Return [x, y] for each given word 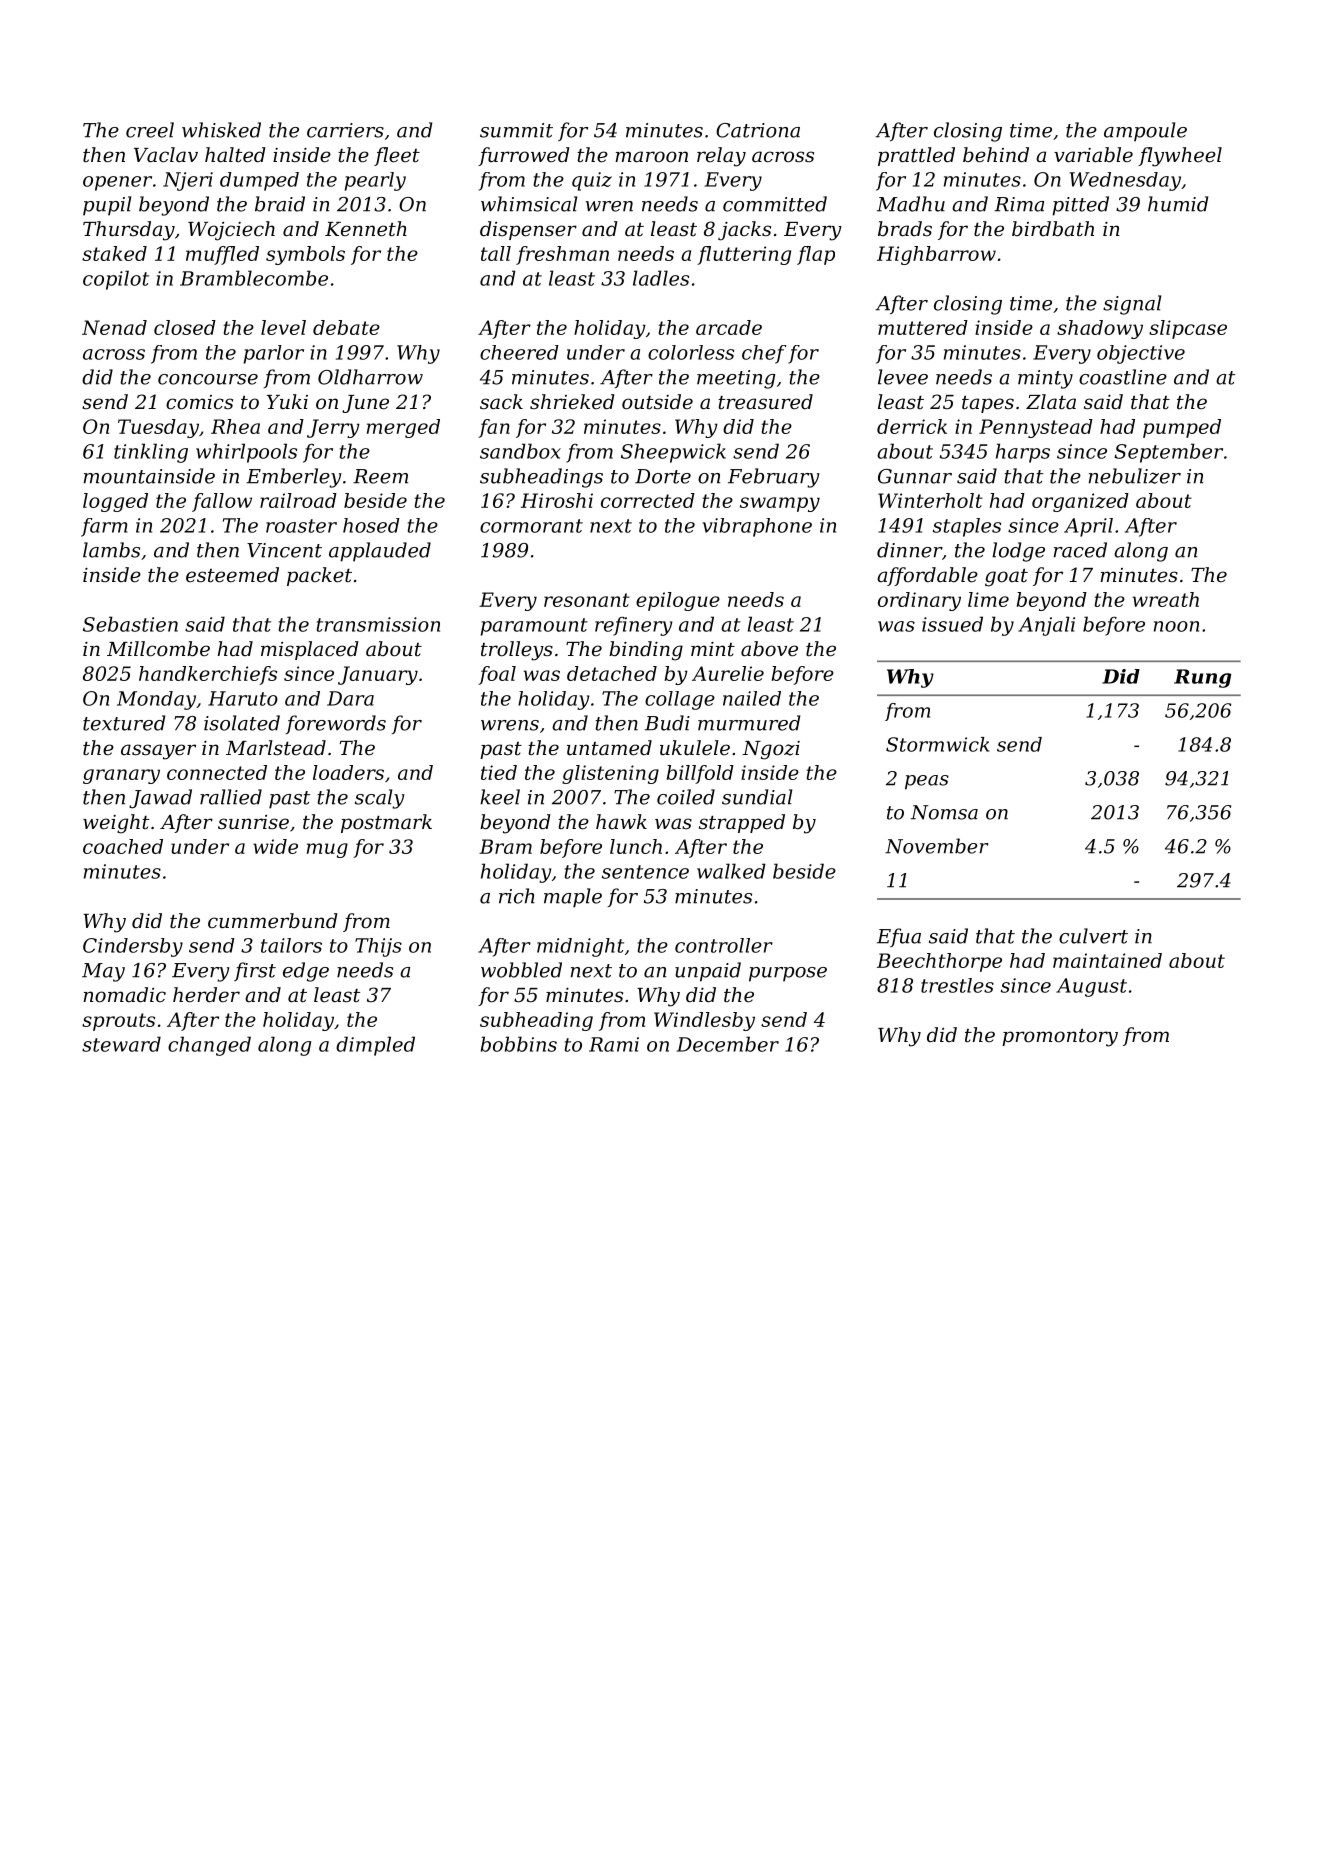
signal [1132, 305]
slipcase [1188, 329]
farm [104, 527]
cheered [519, 352]
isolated [242, 723]
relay [721, 157]
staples [967, 527]
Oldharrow [370, 377]
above [769, 649]
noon [1176, 626]
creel [150, 130]
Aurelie [728, 673]
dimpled [375, 1046]
